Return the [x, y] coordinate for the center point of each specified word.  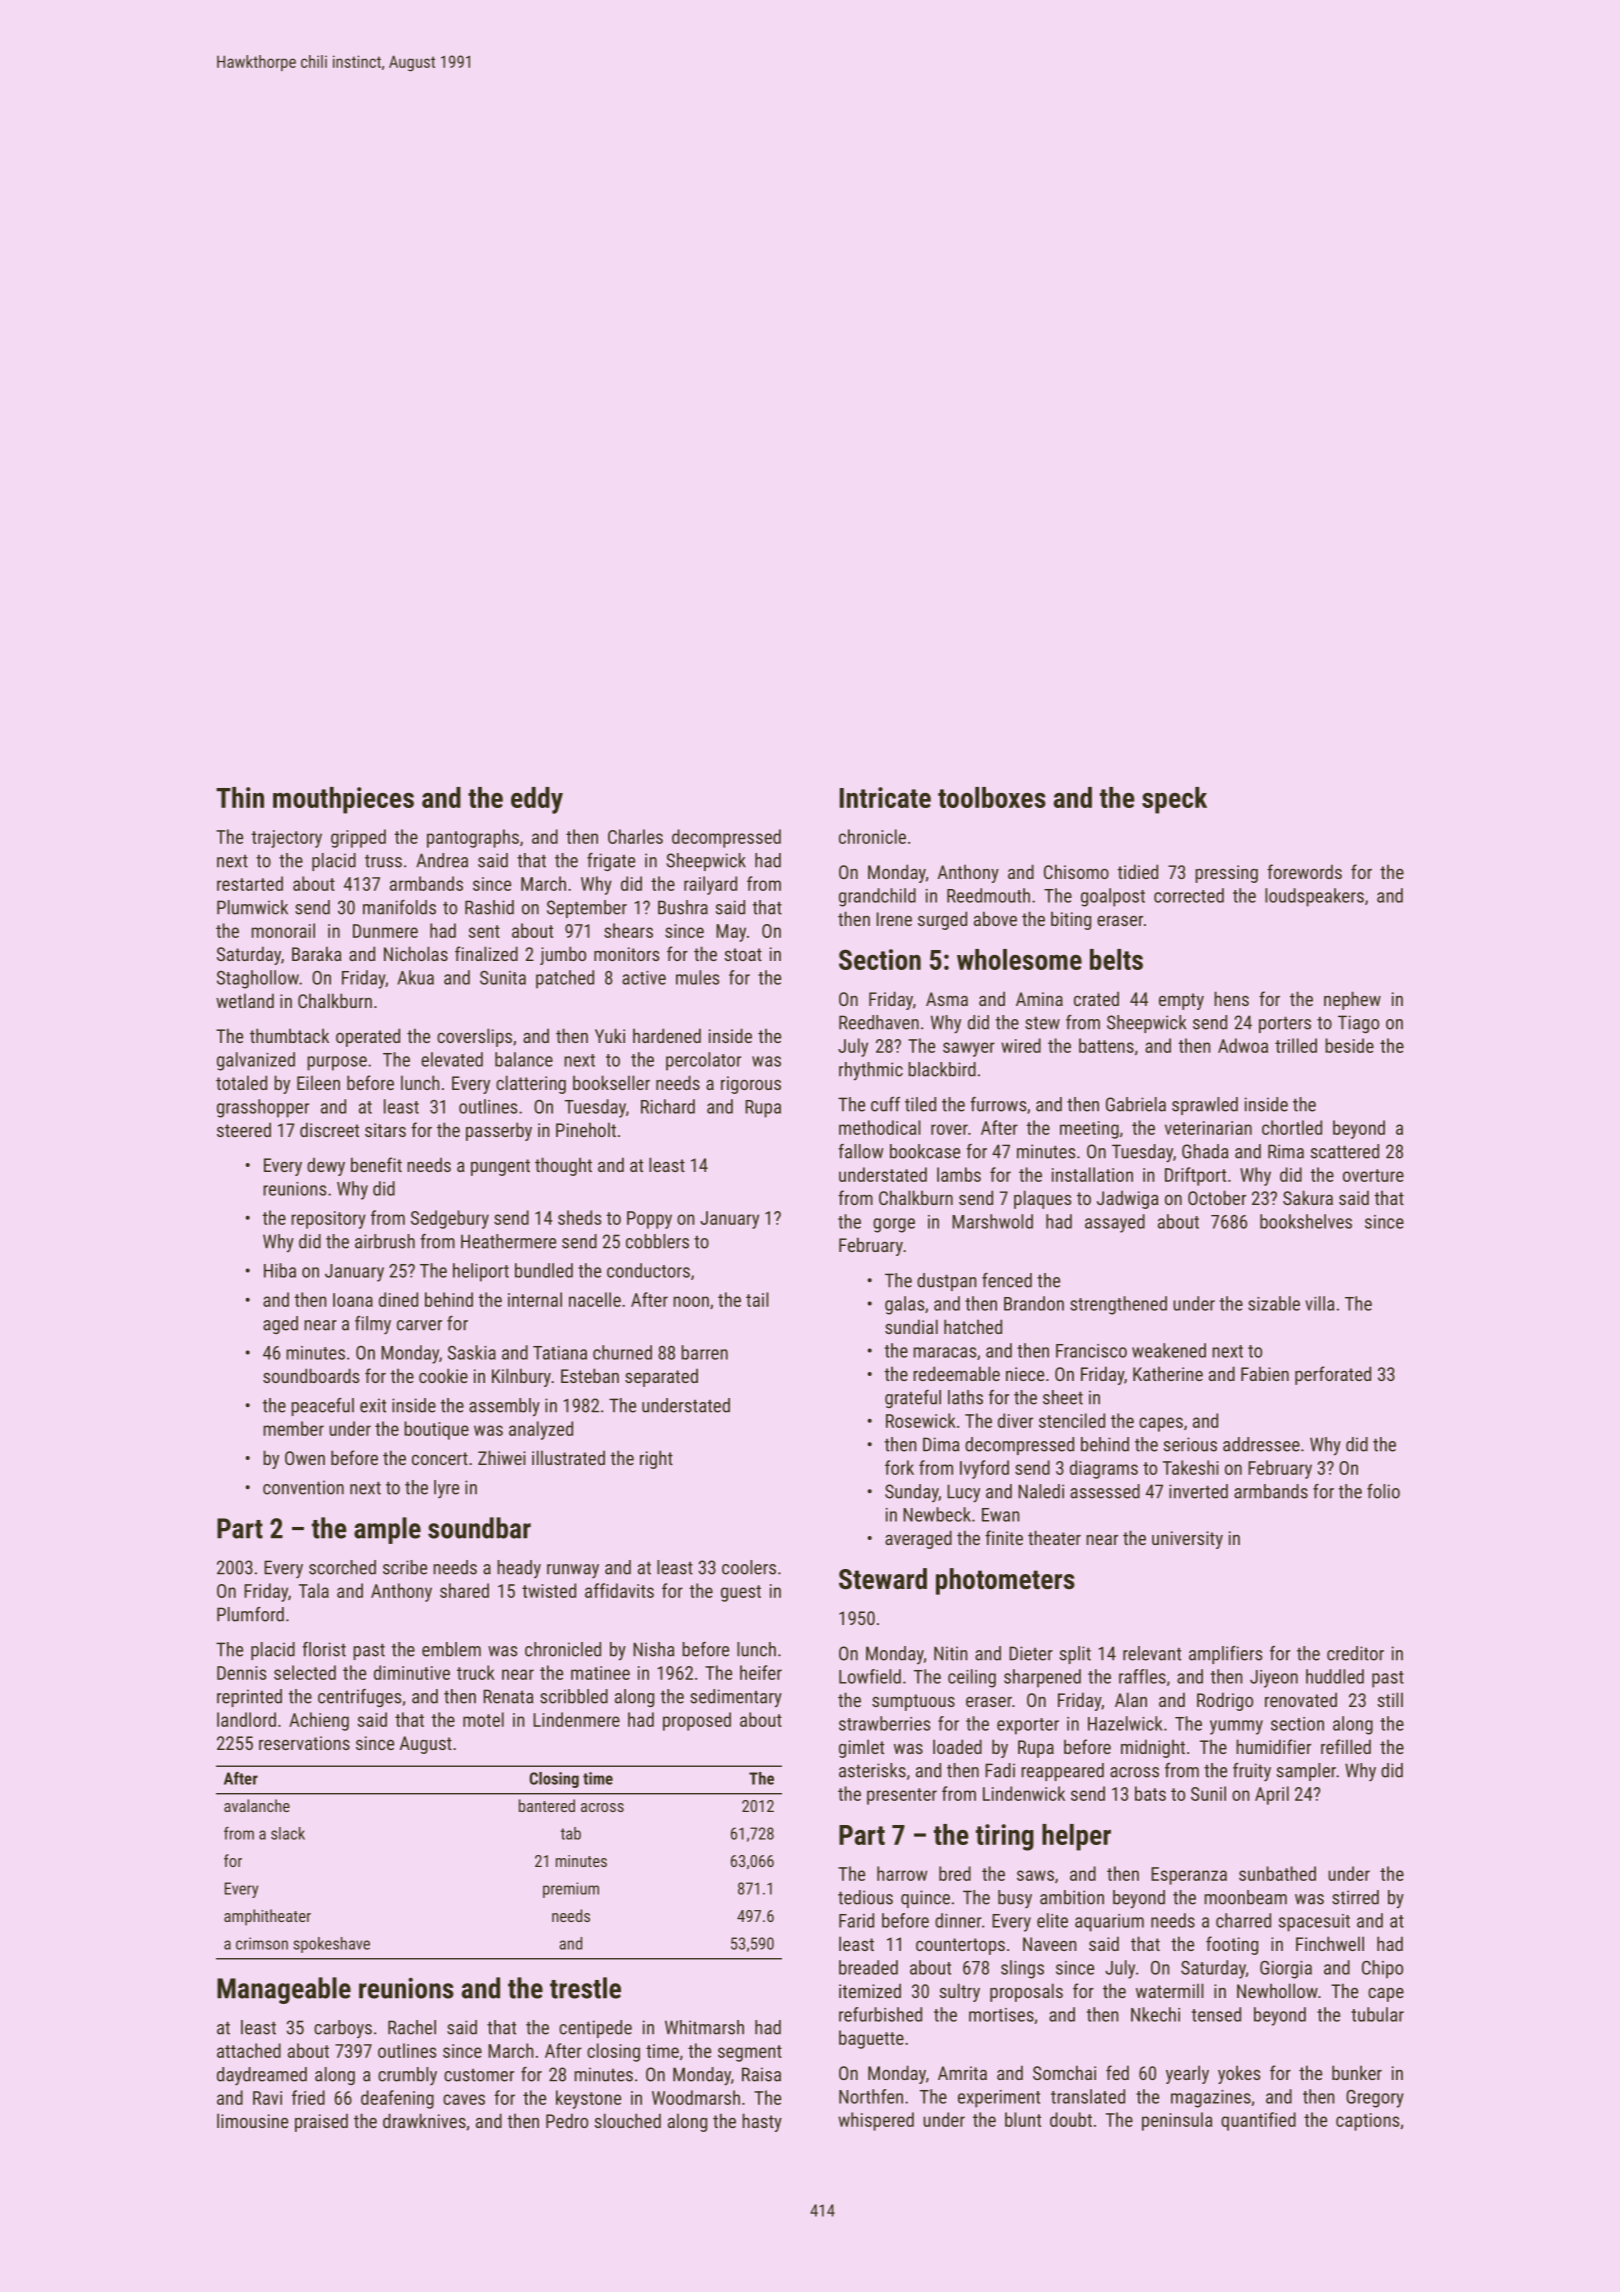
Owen [305, 1458]
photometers [1005, 1581]
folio [1383, 1491]
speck [1174, 800]
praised [321, 2122]
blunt [1023, 2119]
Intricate [885, 797]
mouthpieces [343, 800]
